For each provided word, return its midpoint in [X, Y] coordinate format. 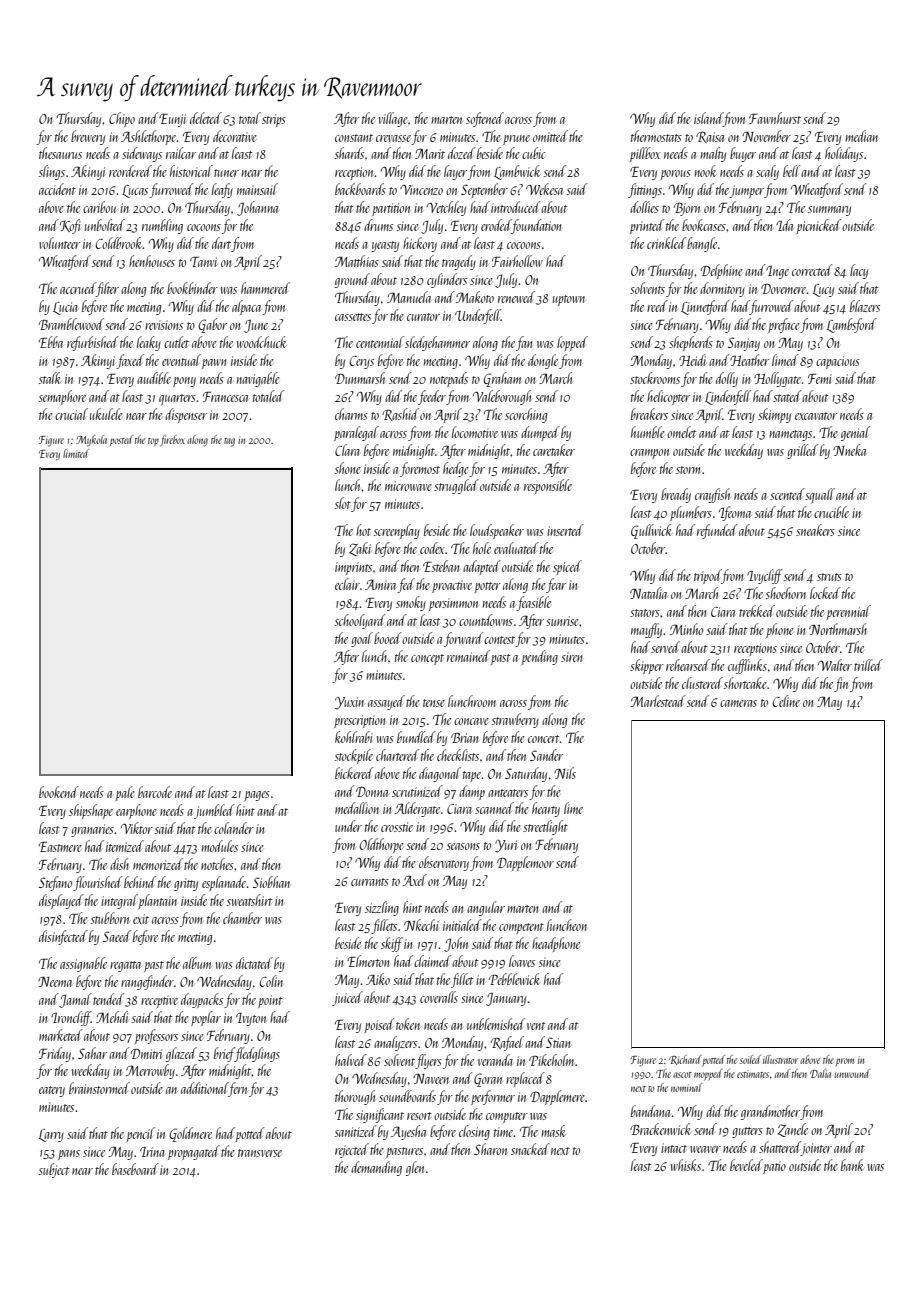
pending [539, 657]
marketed [61, 1035]
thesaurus [60, 153]
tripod [708, 576]
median [861, 136]
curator [423, 317]
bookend [59, 792]
